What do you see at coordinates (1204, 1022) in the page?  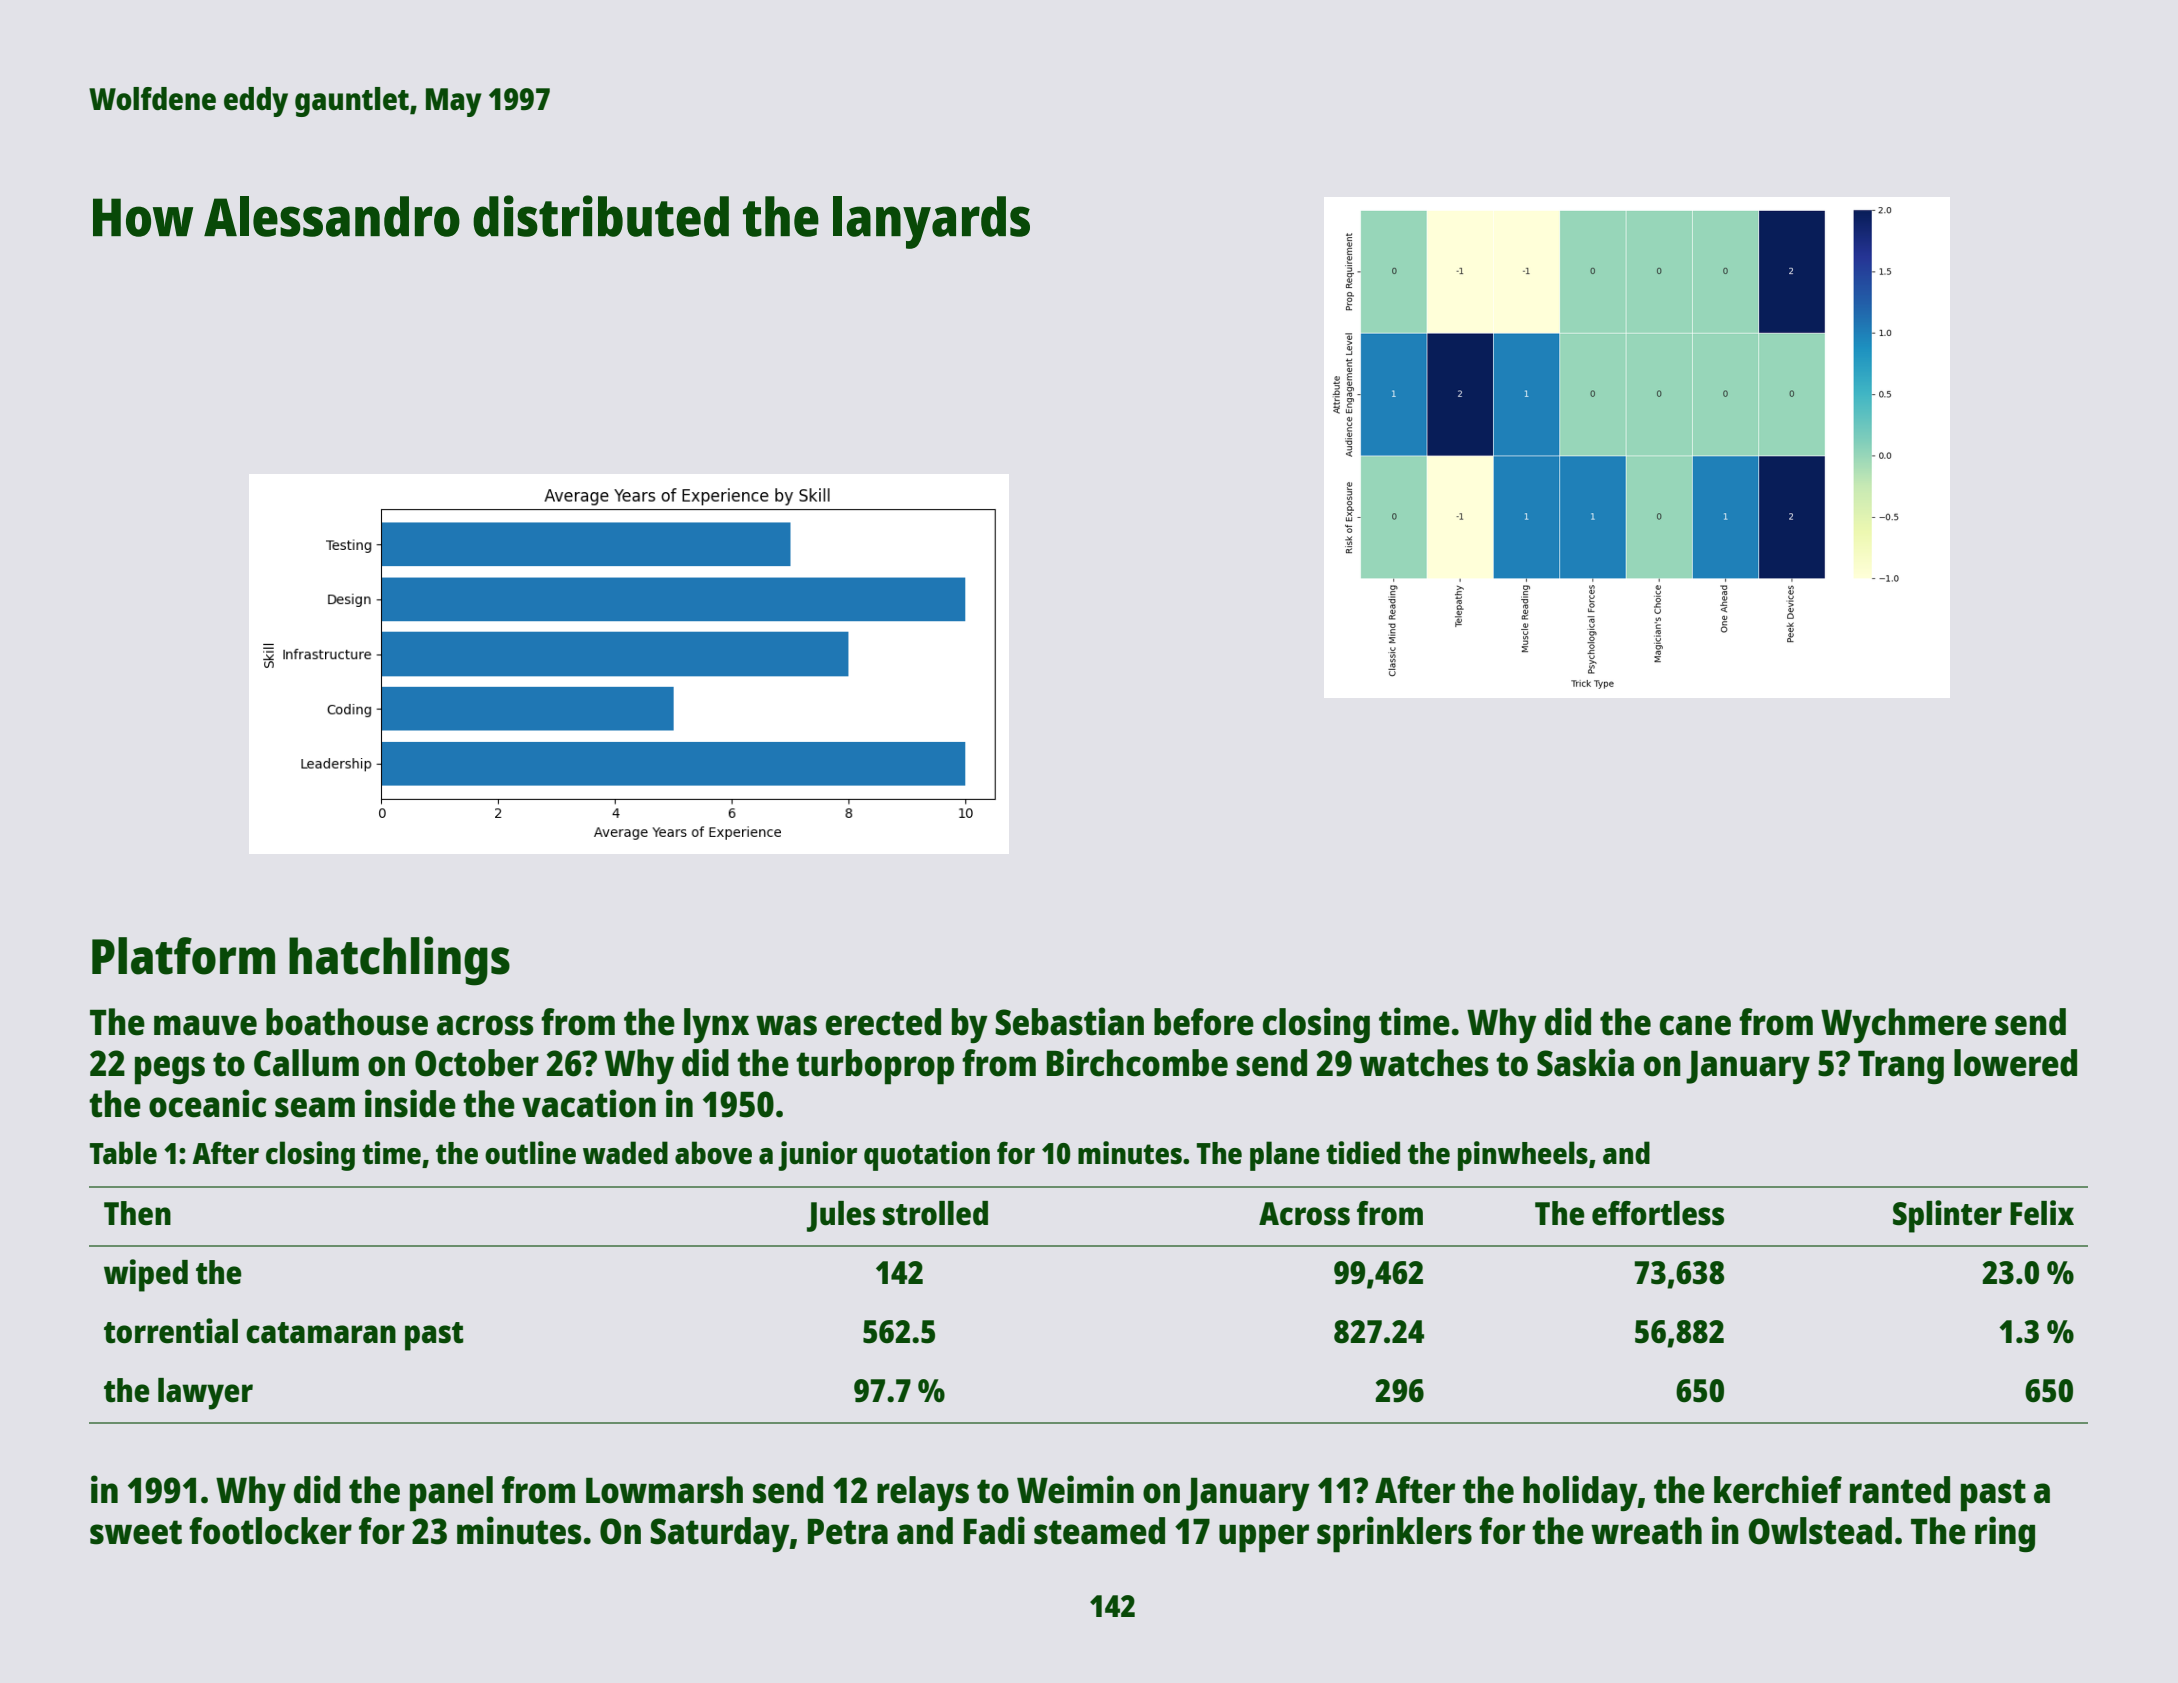 I see `before` at bounding box center [1204, 1022].
